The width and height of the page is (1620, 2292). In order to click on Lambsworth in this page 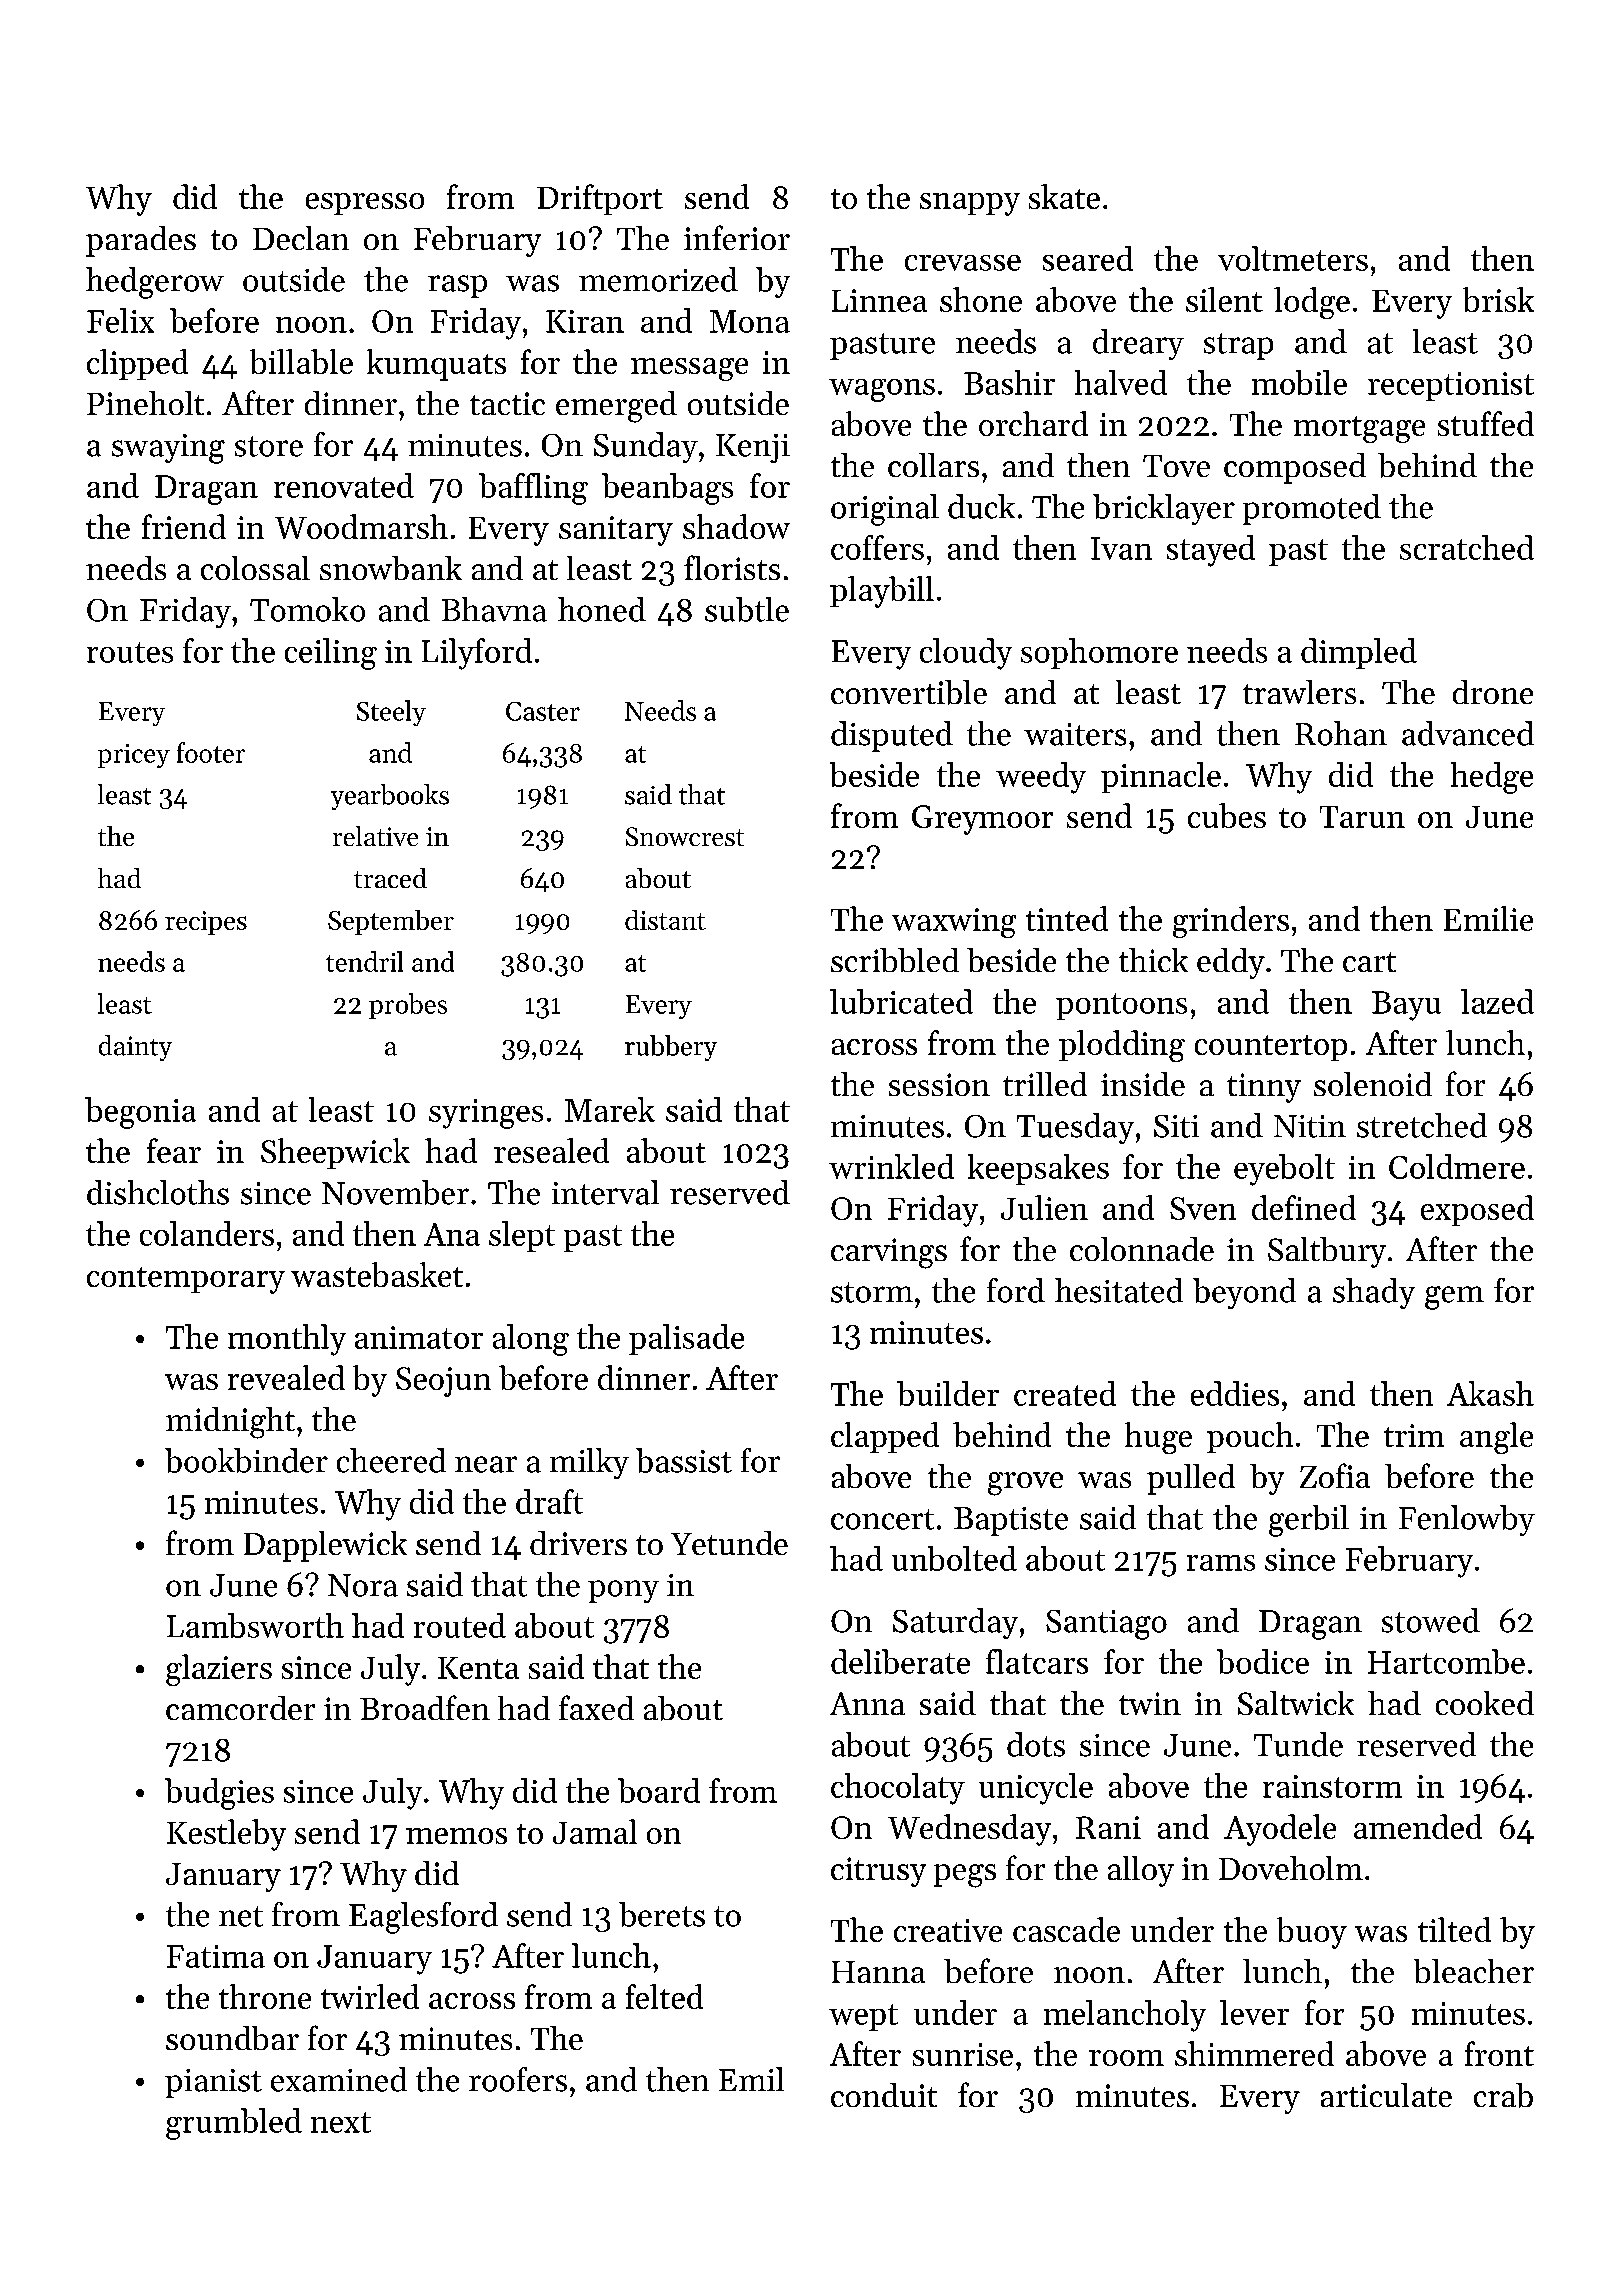, I will do `click(255, 1625)`.
